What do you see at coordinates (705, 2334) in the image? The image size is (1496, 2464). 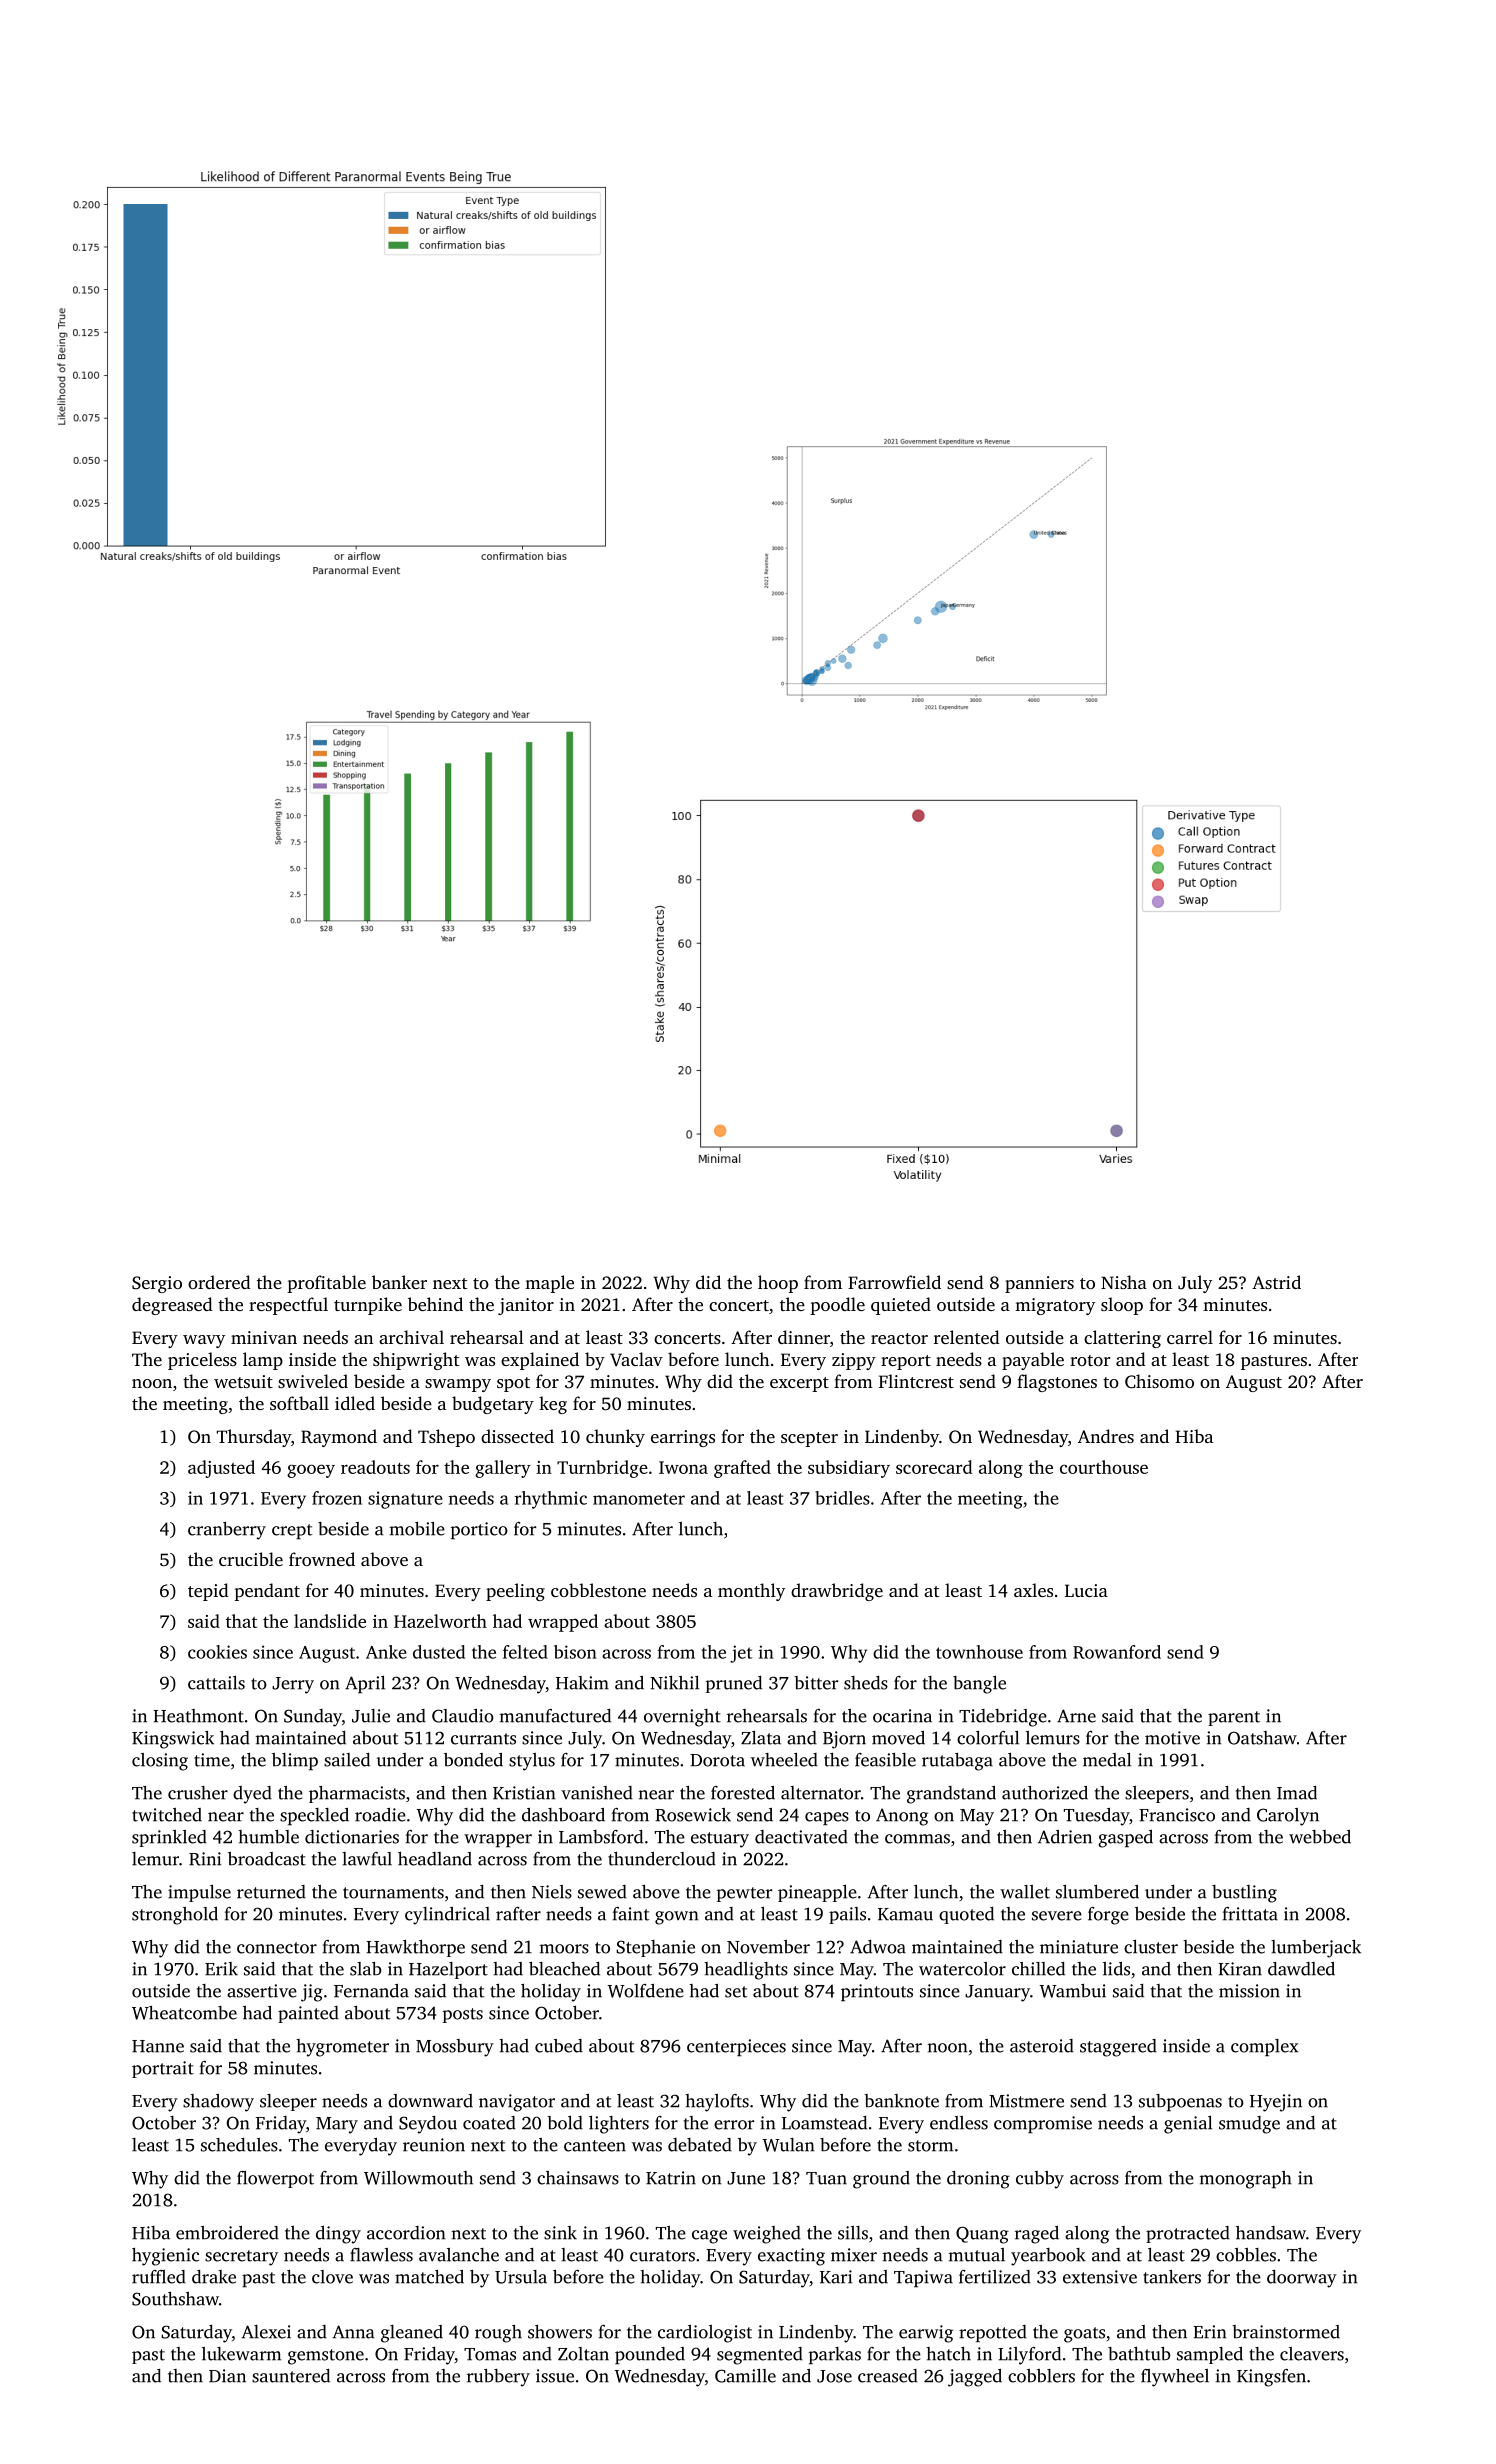 I see `cardiologist` at bounding box center [705, 2334].
